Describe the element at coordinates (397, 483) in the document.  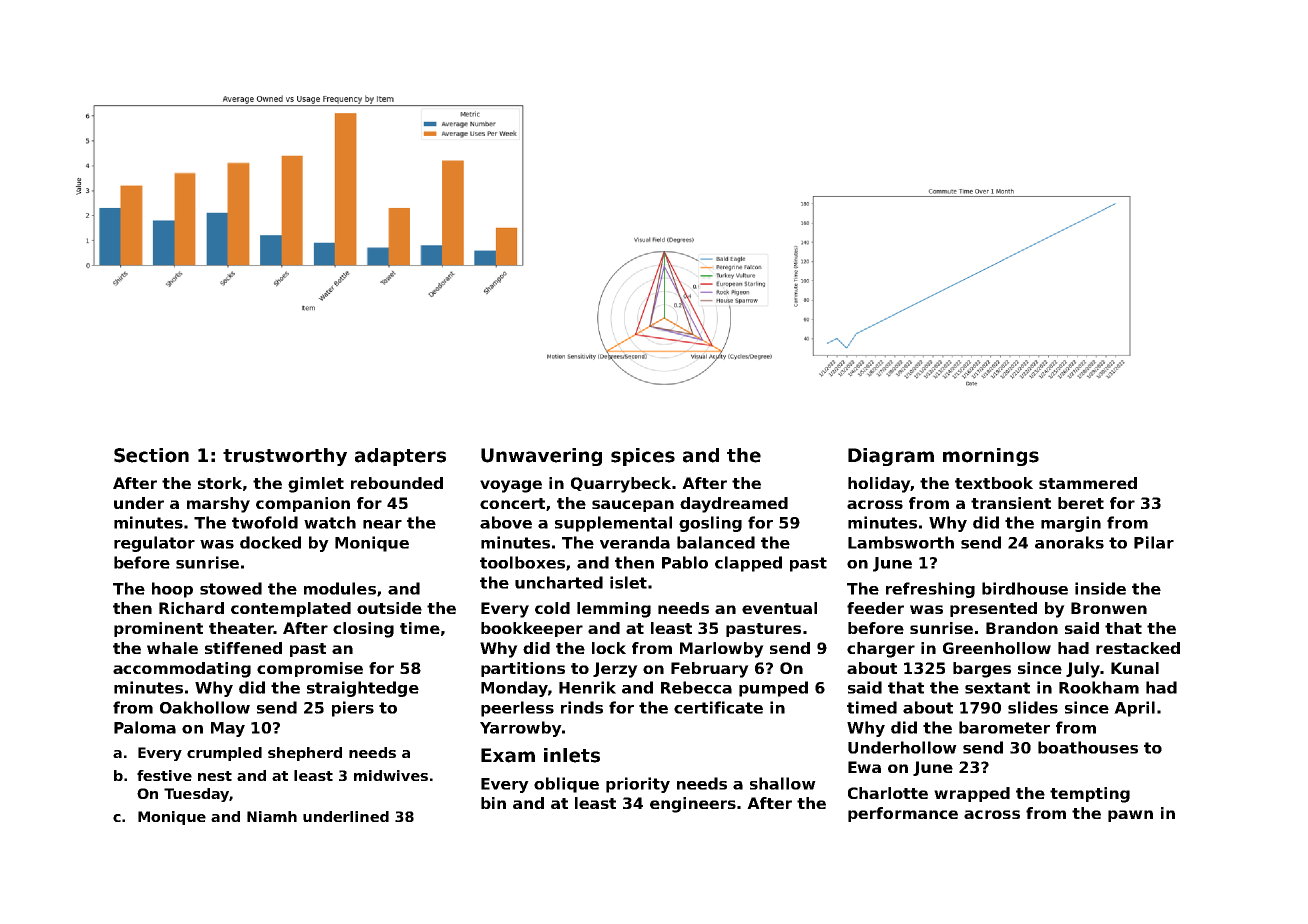
I see `rebounded` at that location.
